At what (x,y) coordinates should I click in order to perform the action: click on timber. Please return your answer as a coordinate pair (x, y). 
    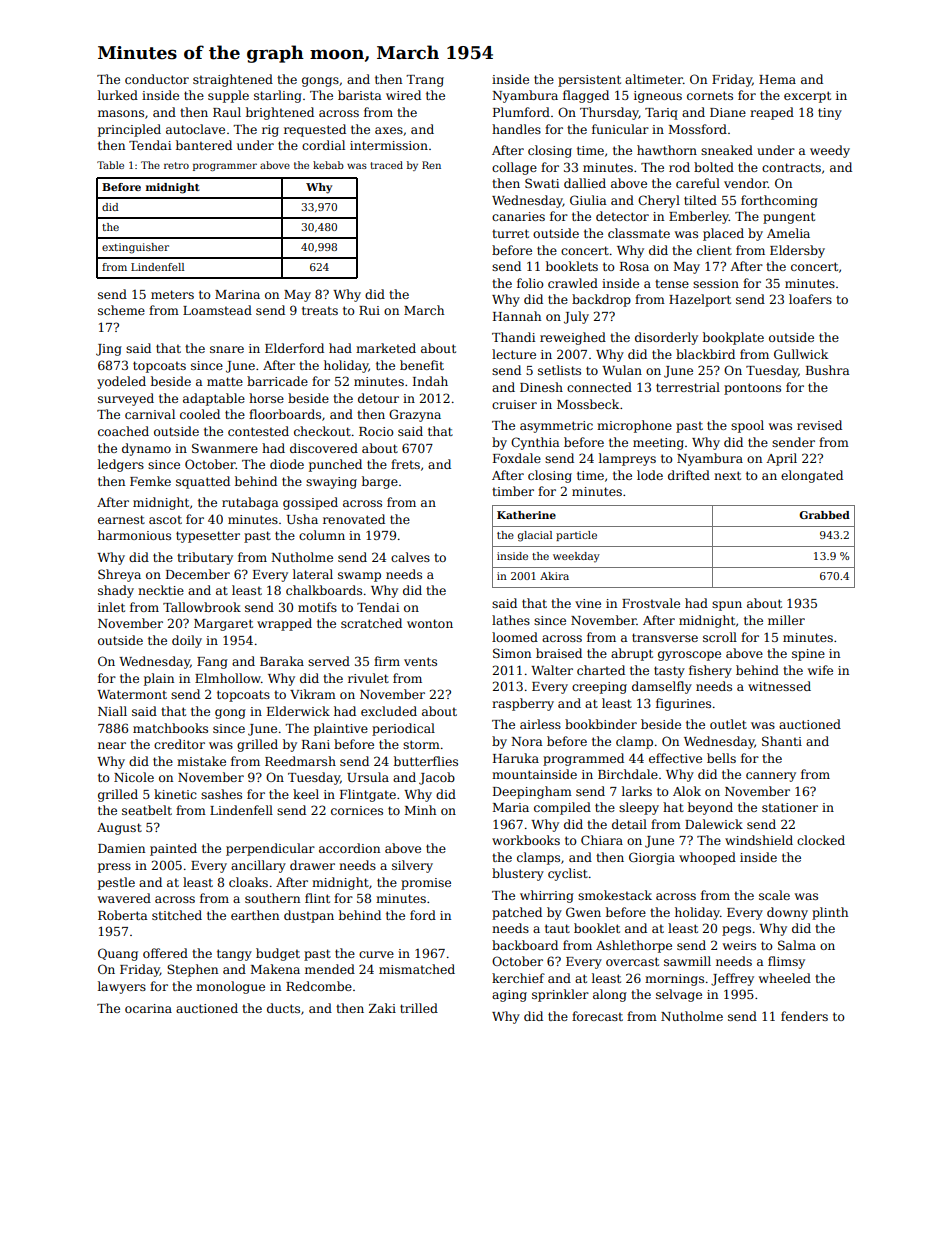
    Looking at the image, I should click on (513, 491).
